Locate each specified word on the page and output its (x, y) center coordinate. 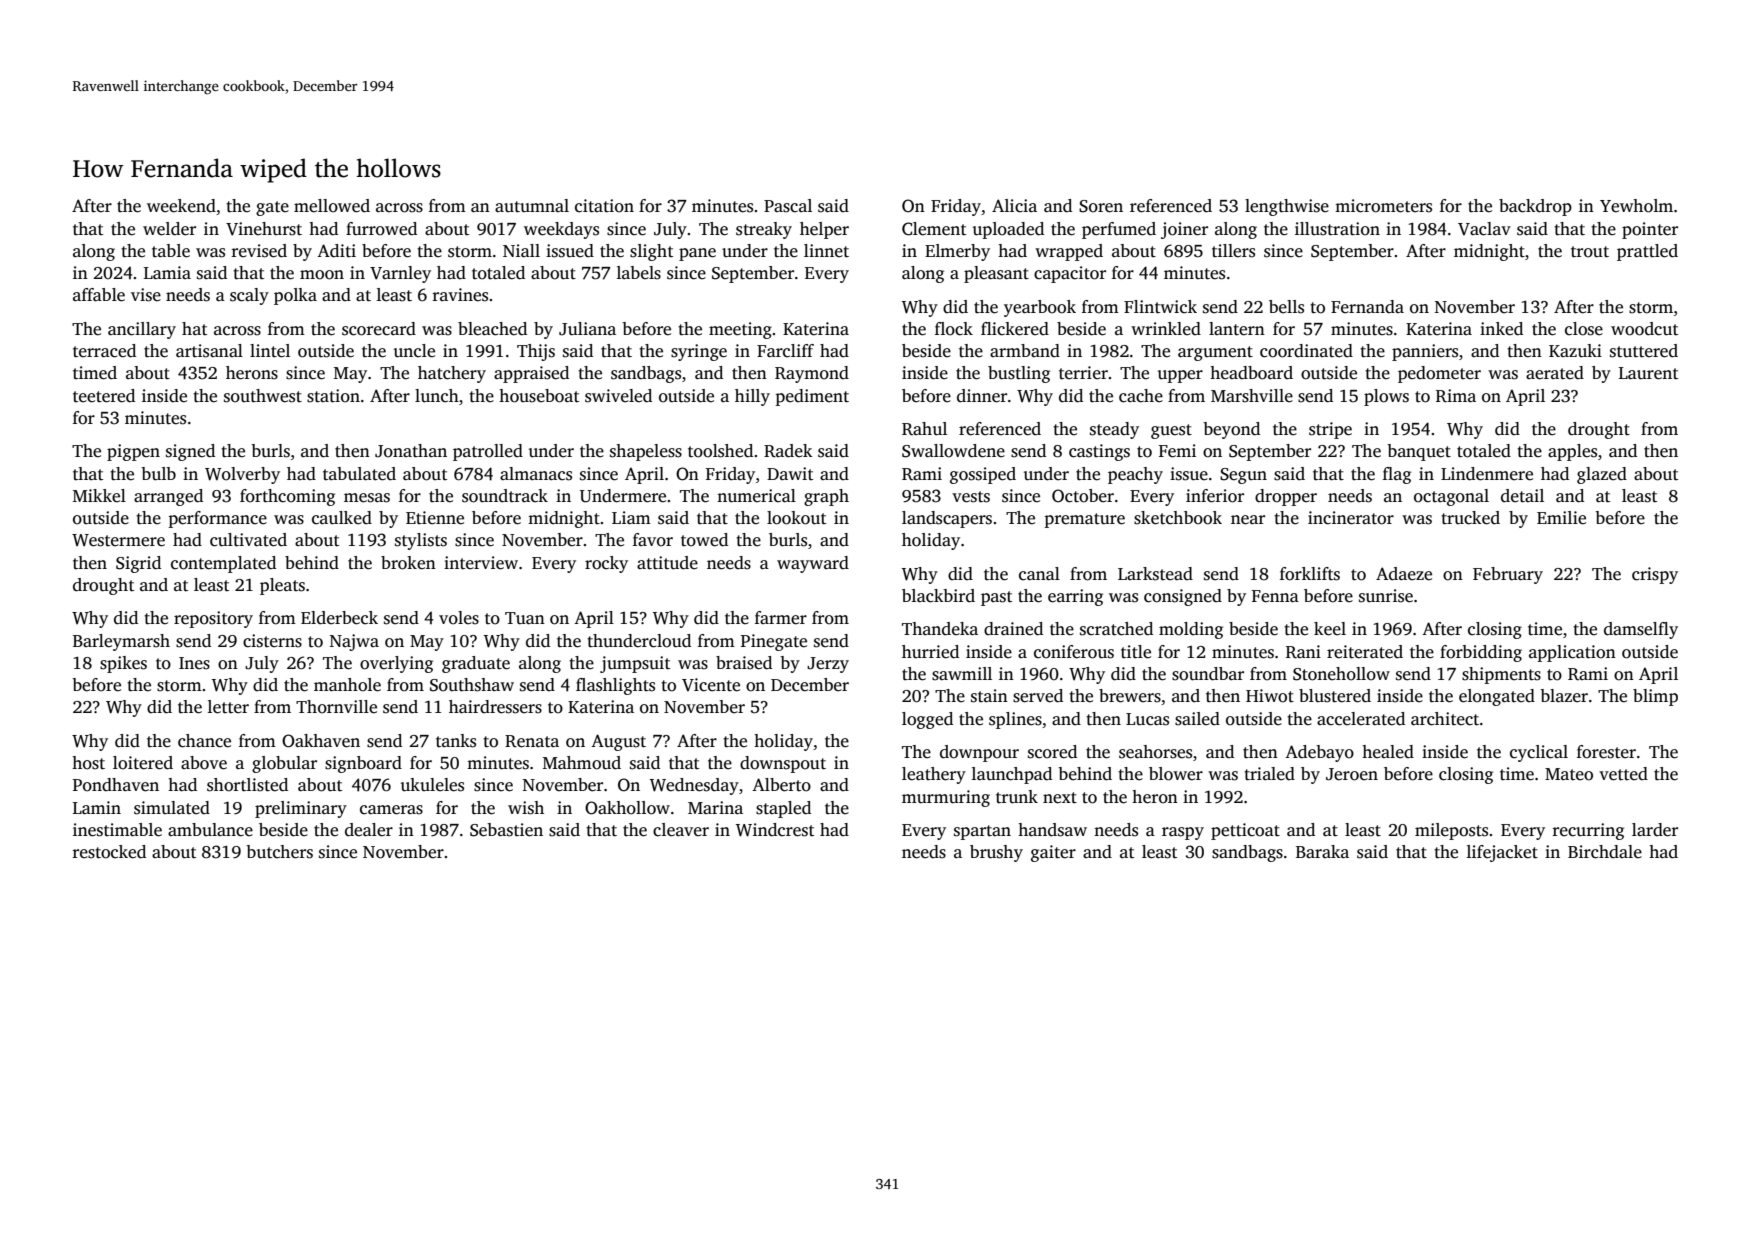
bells (1286, 307)
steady (1114, 430)
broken (408, 563)
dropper (1286, 497)
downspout (783, 764)
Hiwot (1270, 696)
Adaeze (1404, 574)
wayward (813, 564)
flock (954, 329)
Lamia (167, 272)
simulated (172, 808)
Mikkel (99, 496)
